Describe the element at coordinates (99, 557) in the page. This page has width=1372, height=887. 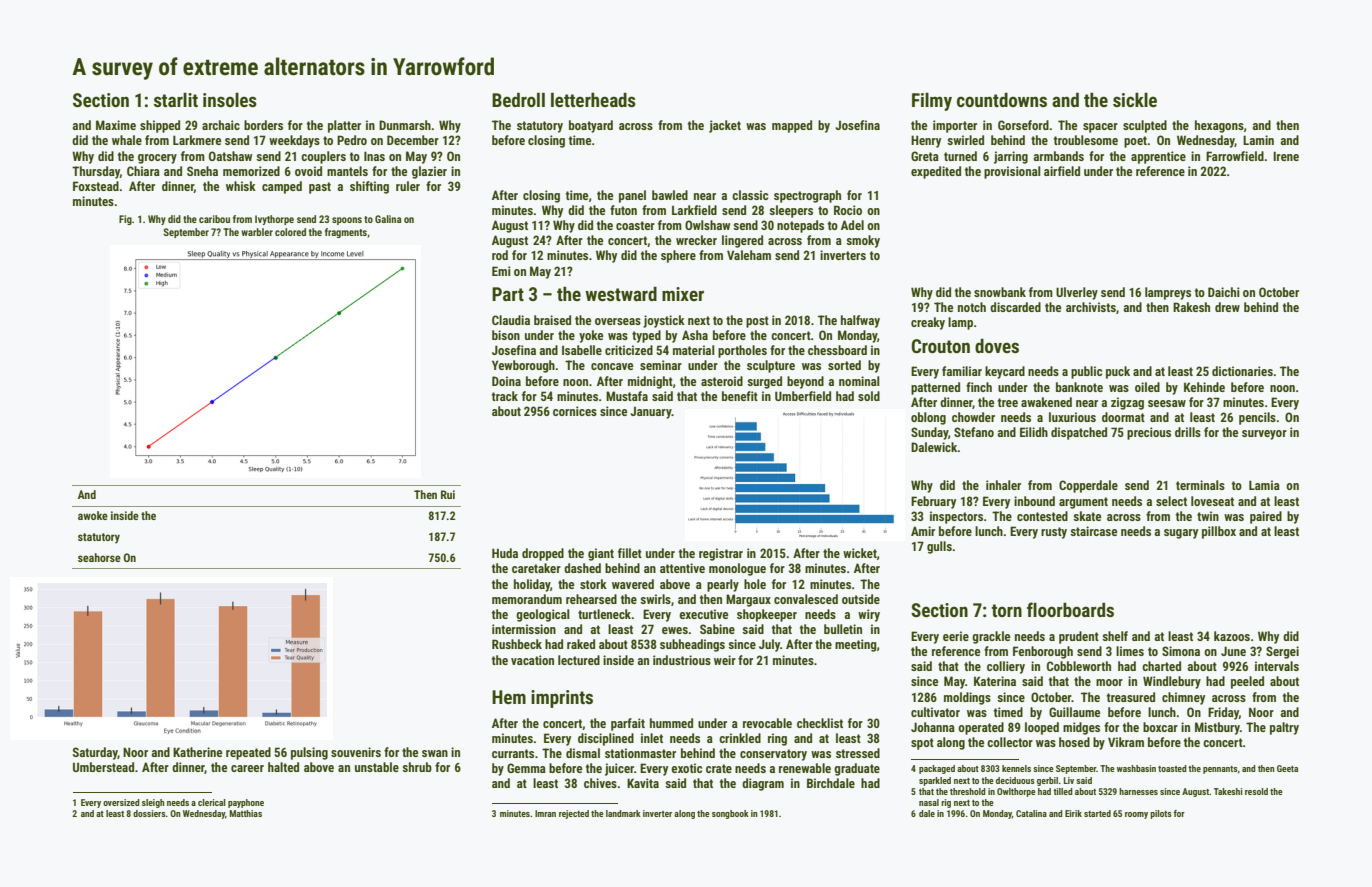
I see `seahorse` at that location.
